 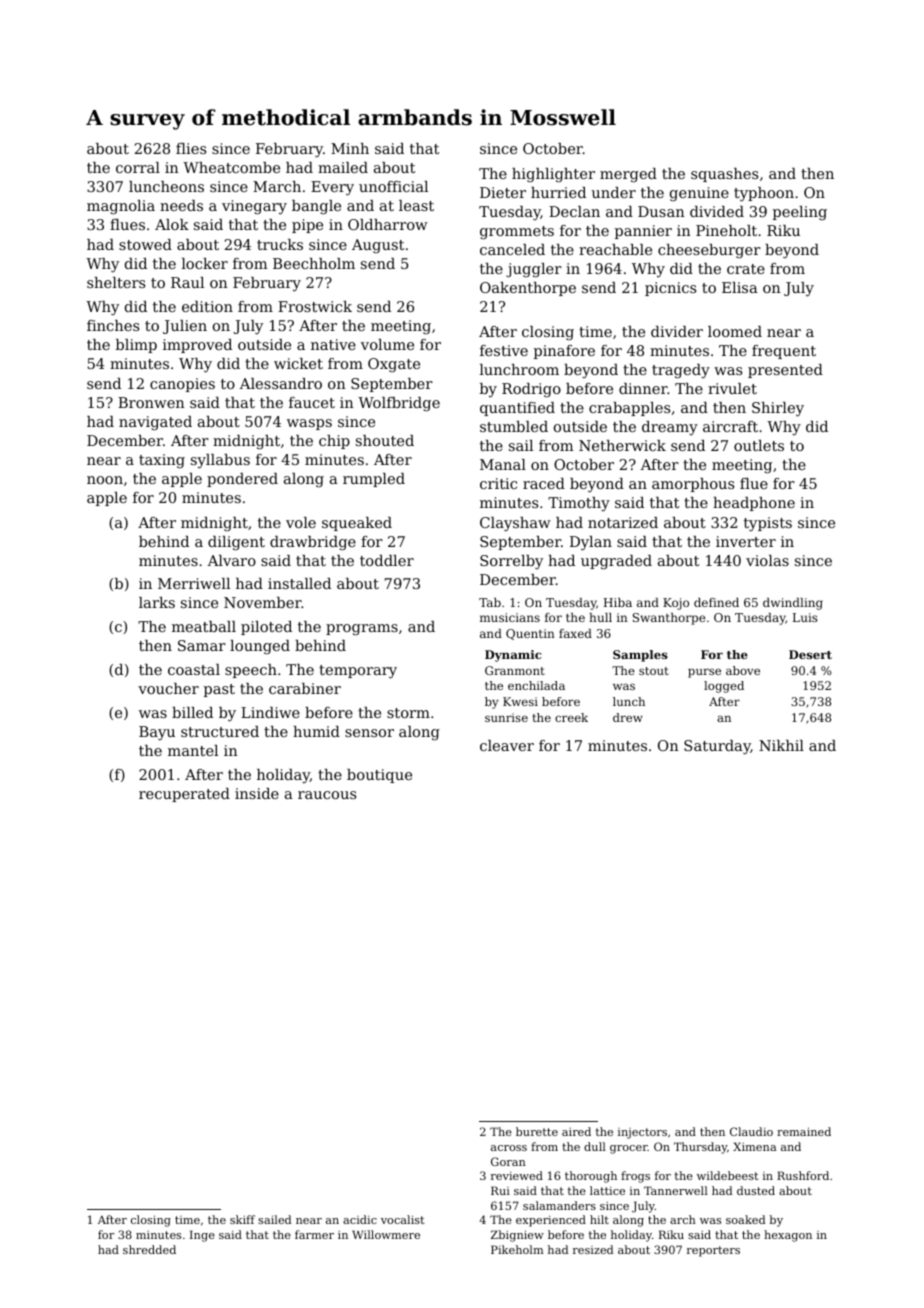 What do you see at coordinates (654, 671) in the screenshot?
I see `stout` at bounding box center [654, 671].
